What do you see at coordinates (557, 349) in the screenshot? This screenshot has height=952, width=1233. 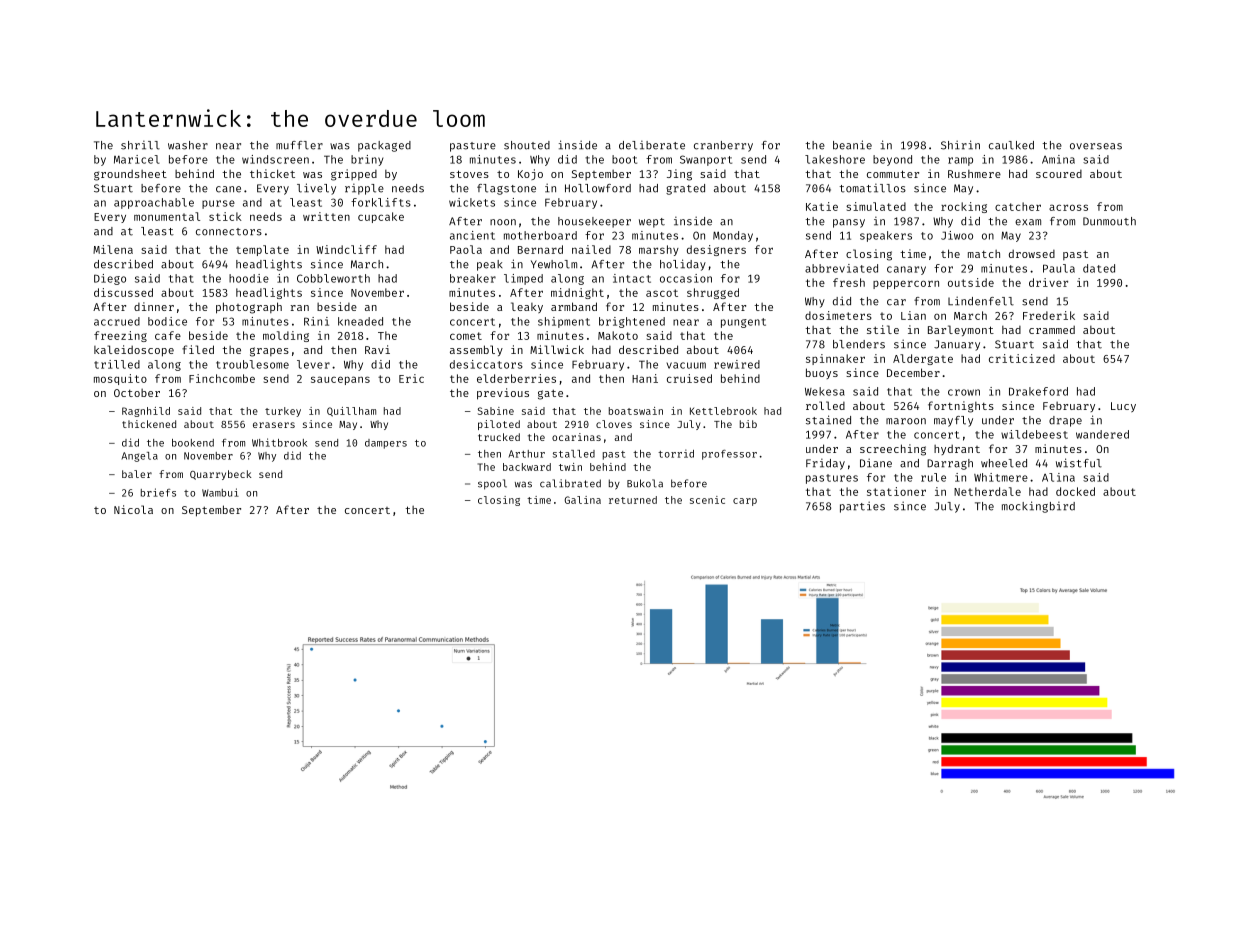 I see `Millwick` at bounding box center [557, 349].
